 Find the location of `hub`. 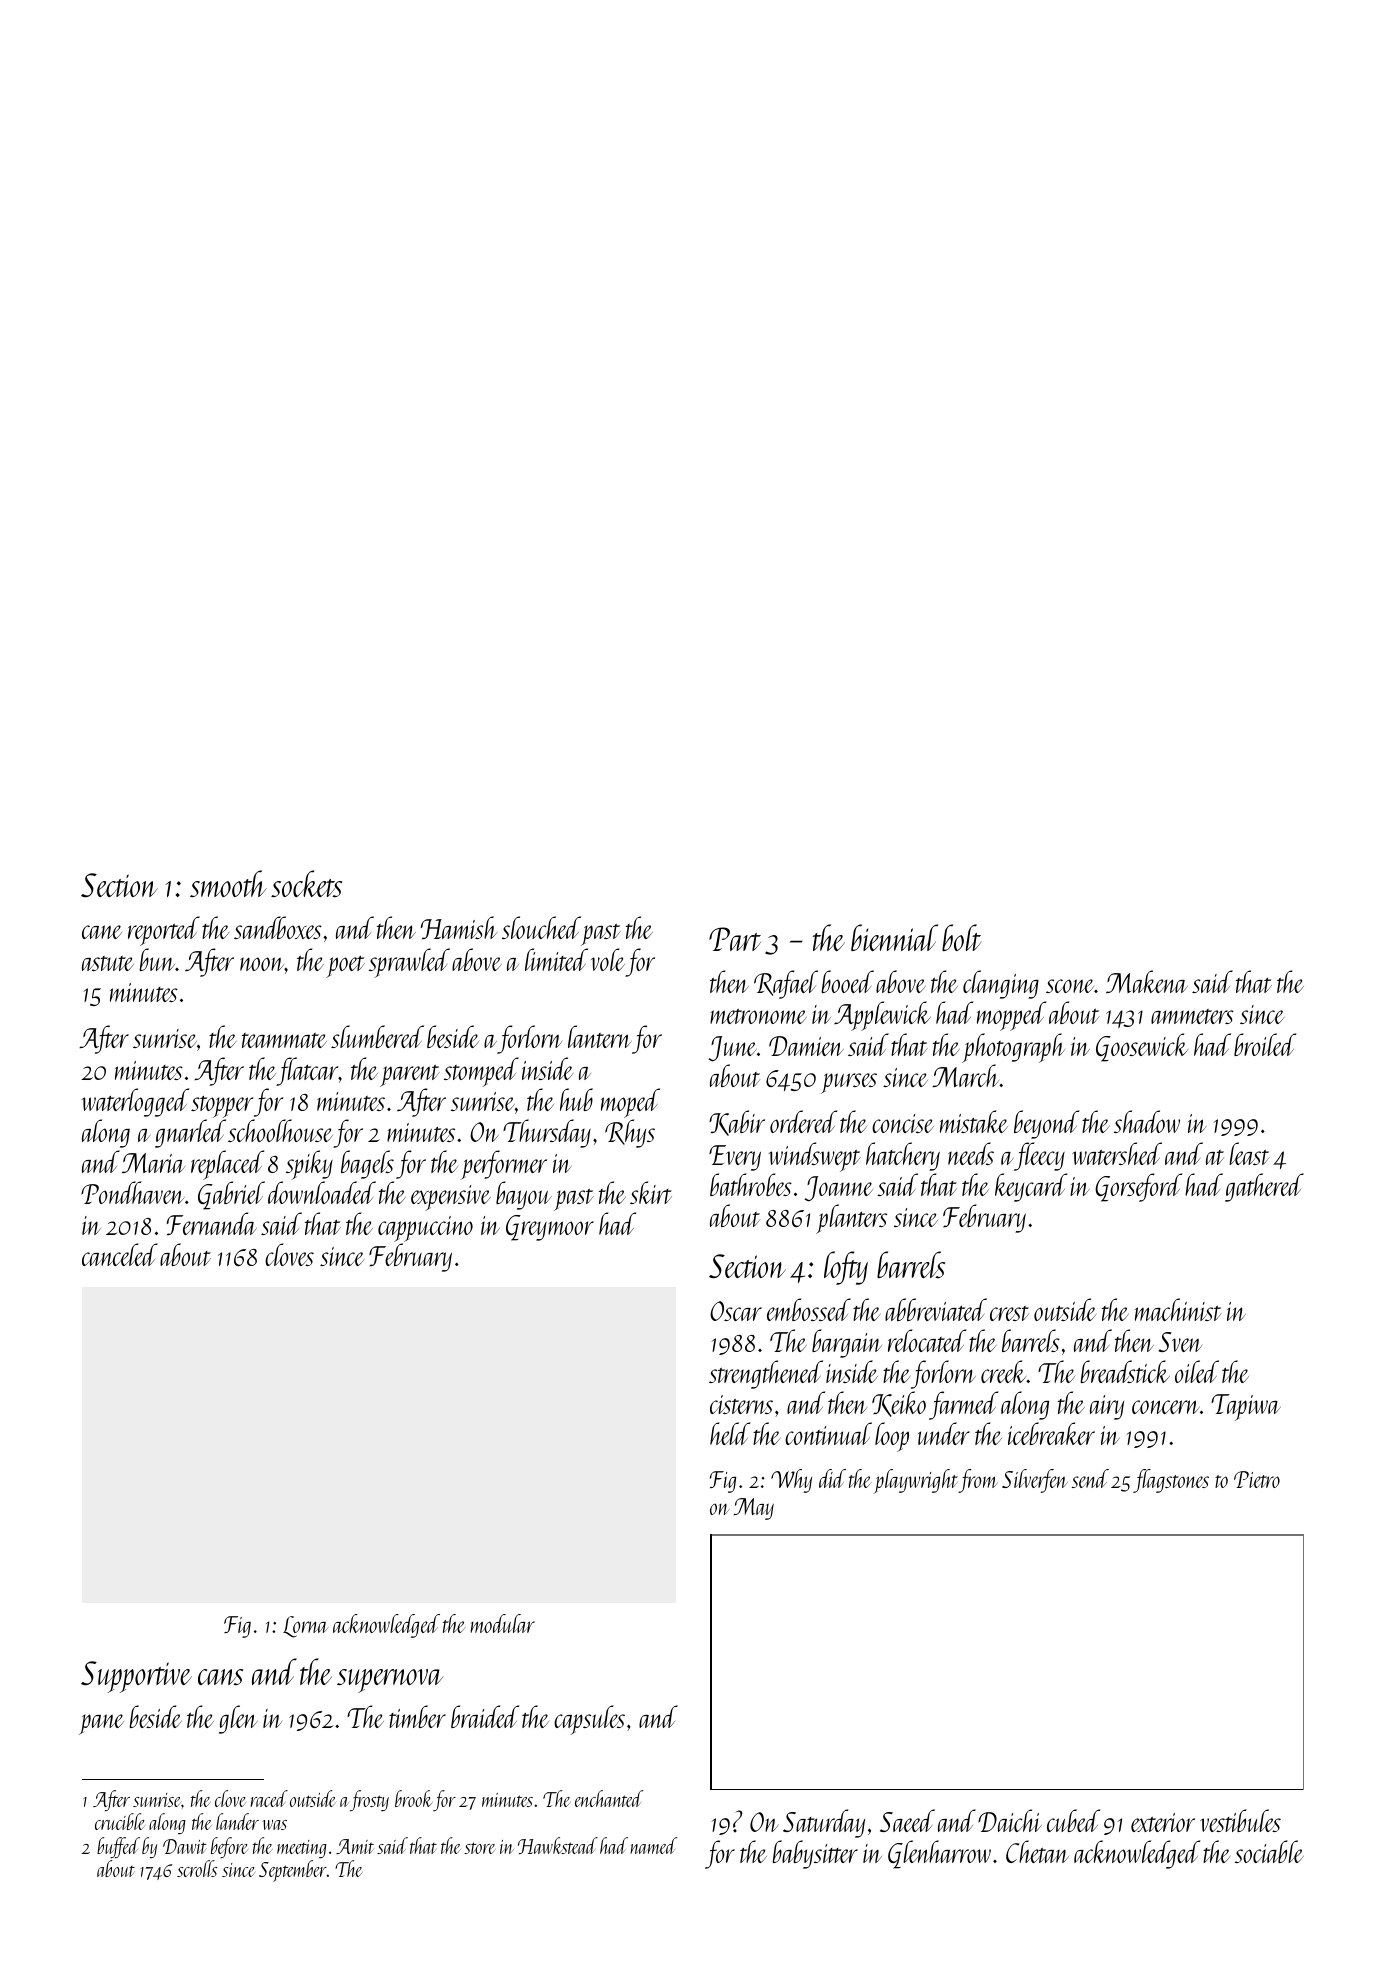

hub is located at coordinates (576, 1099).
